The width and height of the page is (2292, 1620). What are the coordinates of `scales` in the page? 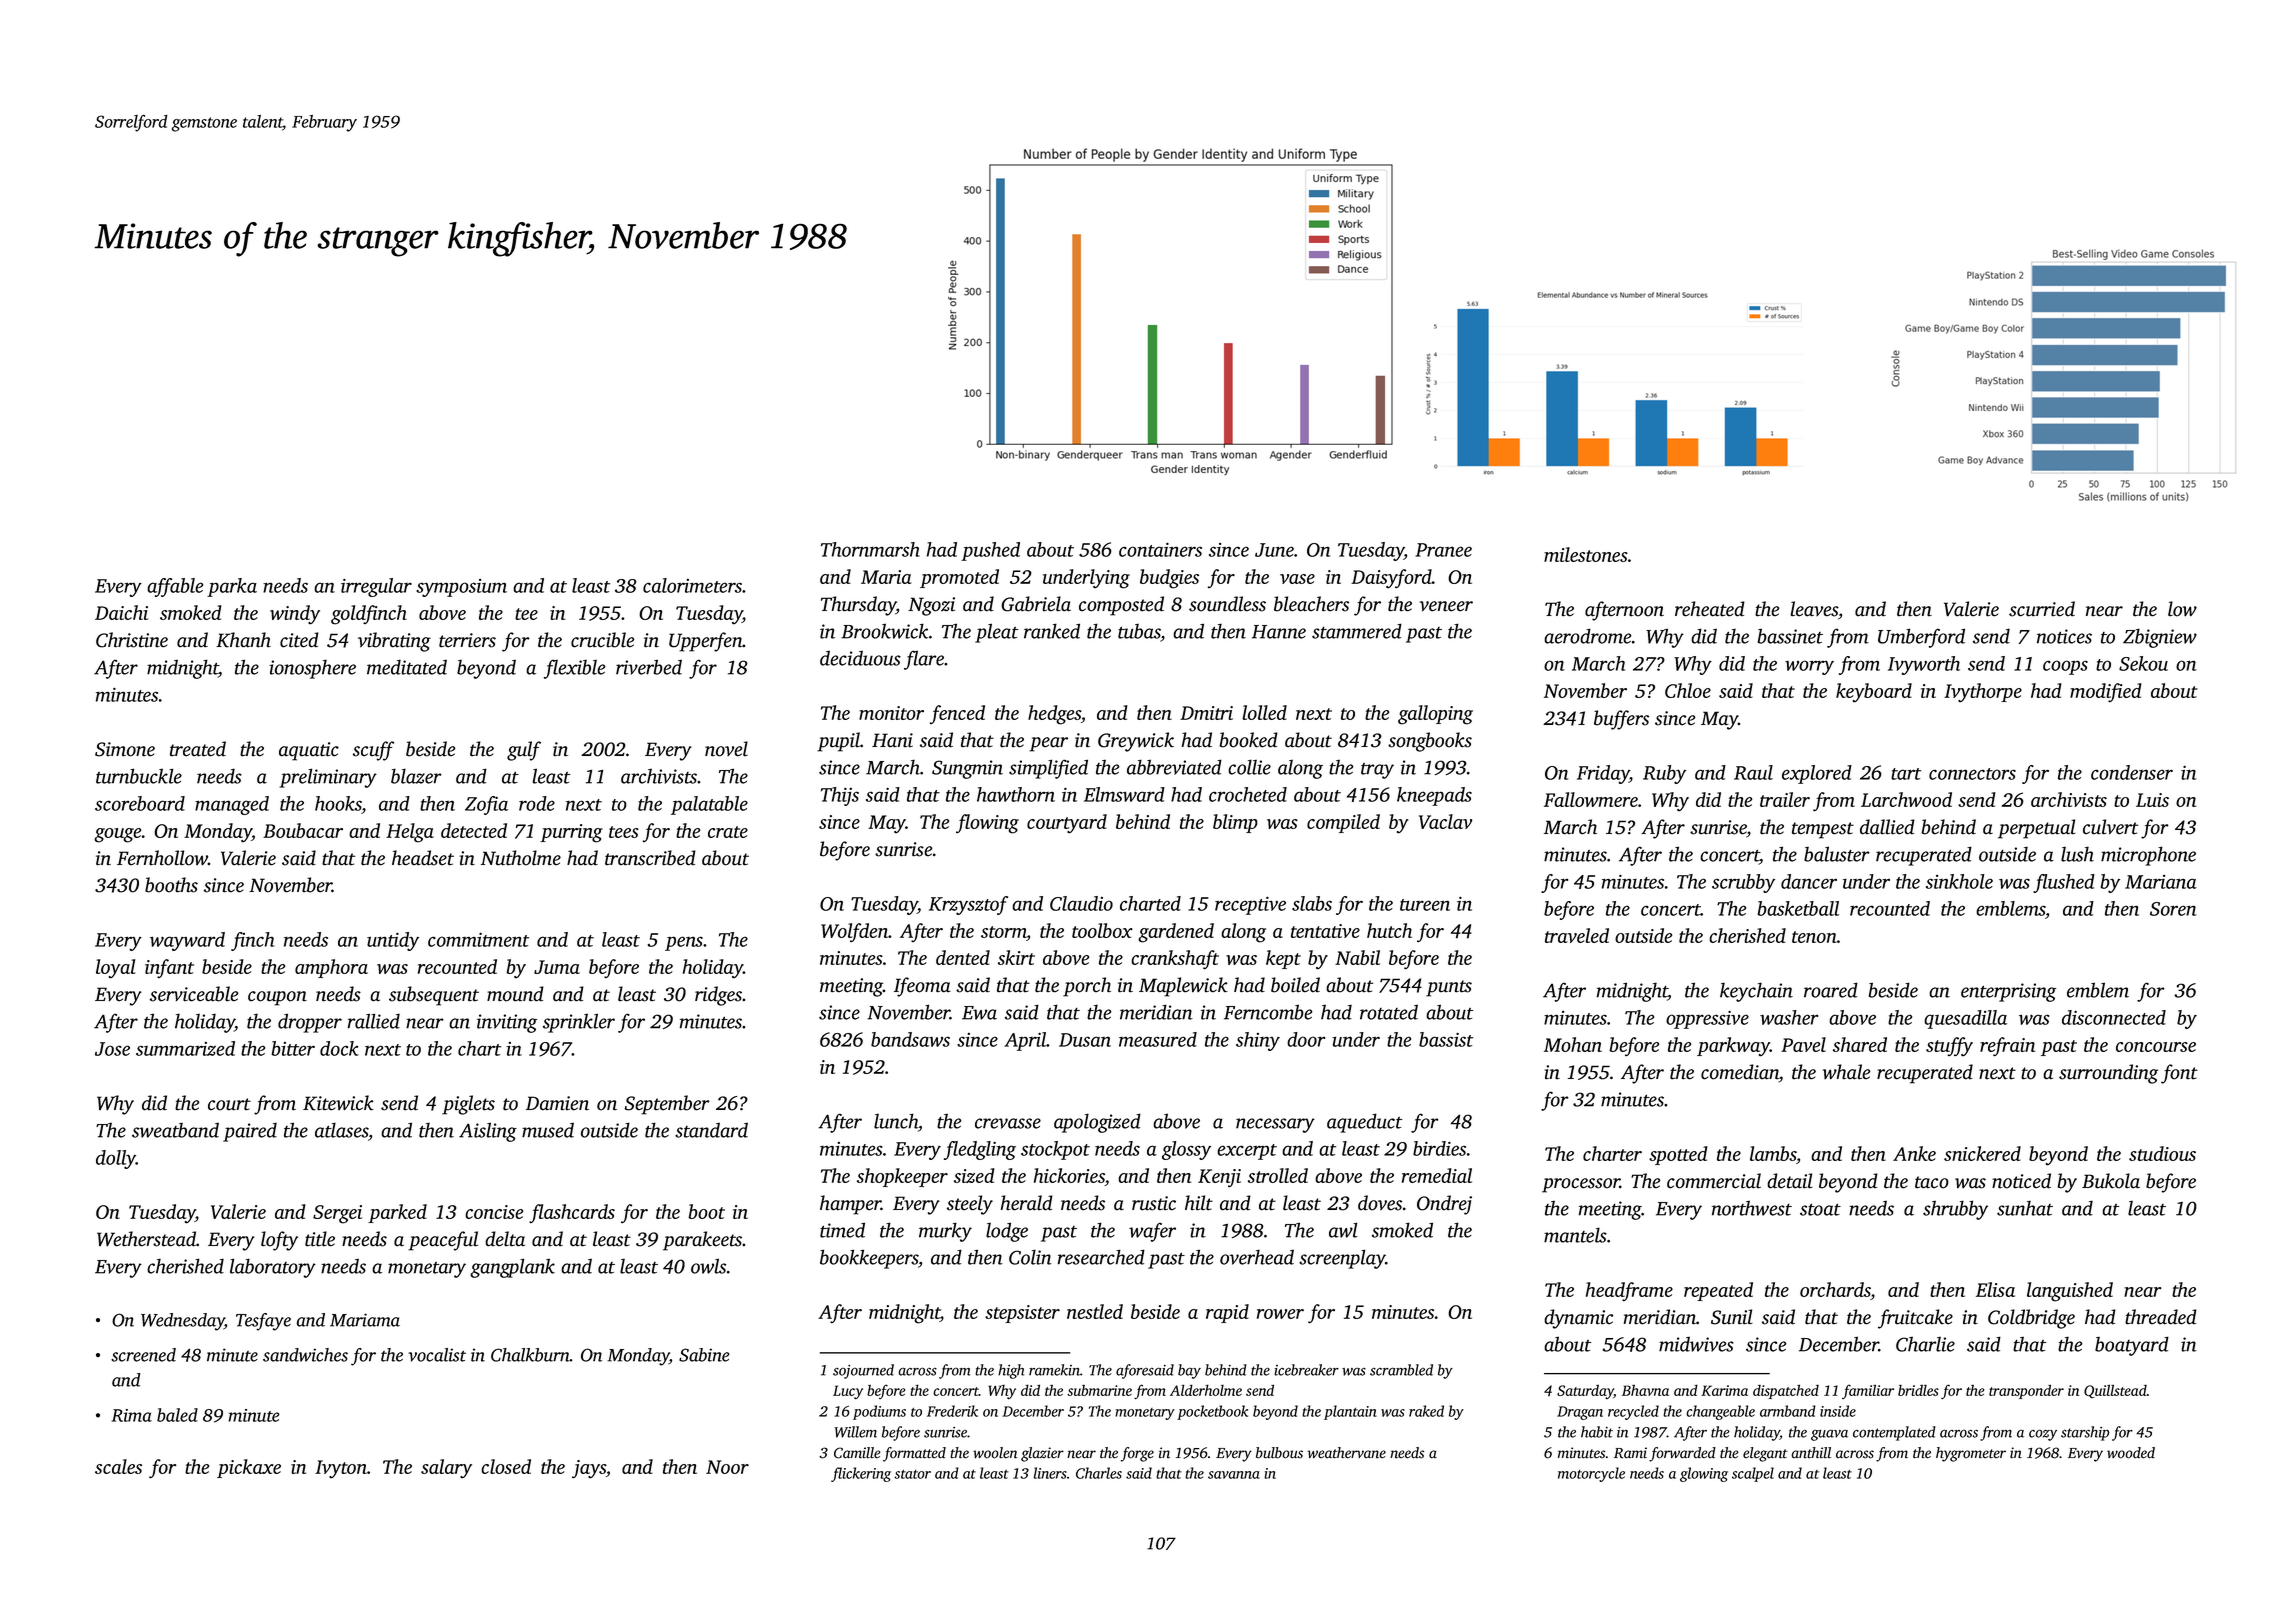 It's located at (118, 1466).
